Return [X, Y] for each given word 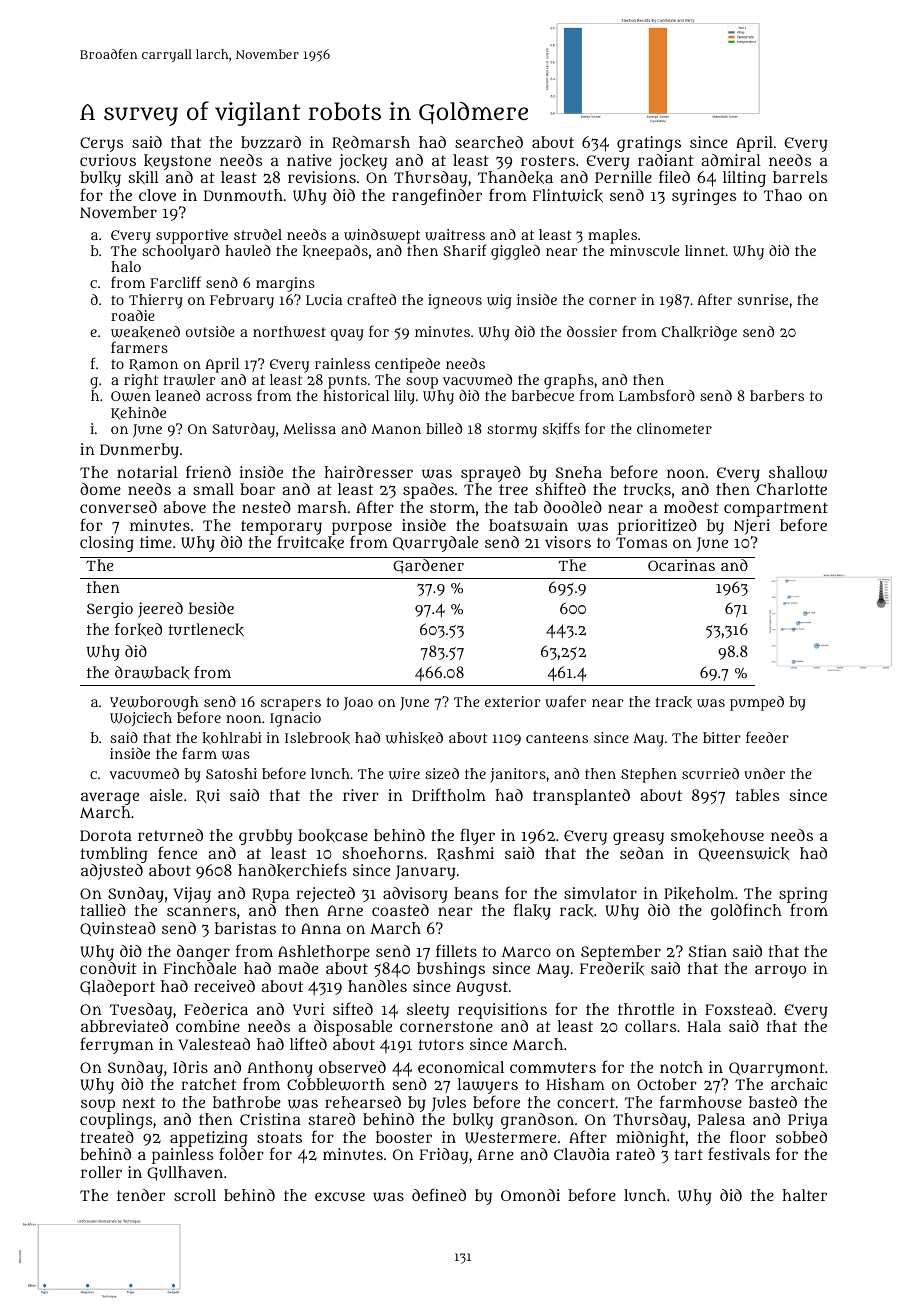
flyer [477, 836]
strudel [258, 234]
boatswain [528, 525]
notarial [147, 472]
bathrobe [247, 1102]
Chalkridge [699, 333]
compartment [776, 509]
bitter [722, 737]
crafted [371, 299]
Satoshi [231, 773]
